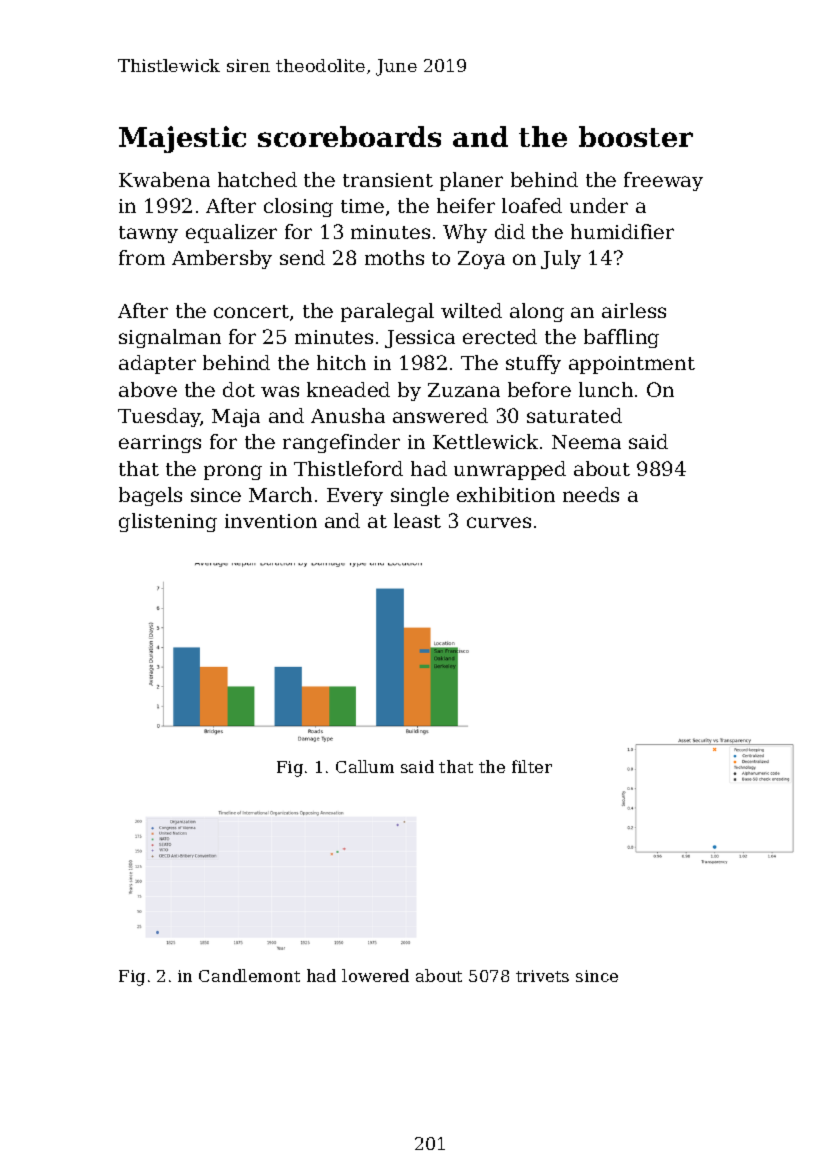 This screenshot has width=829, height=1176. Describe the element at coordinates (591, 494) in the screenshot. I see `needs` at that location.
